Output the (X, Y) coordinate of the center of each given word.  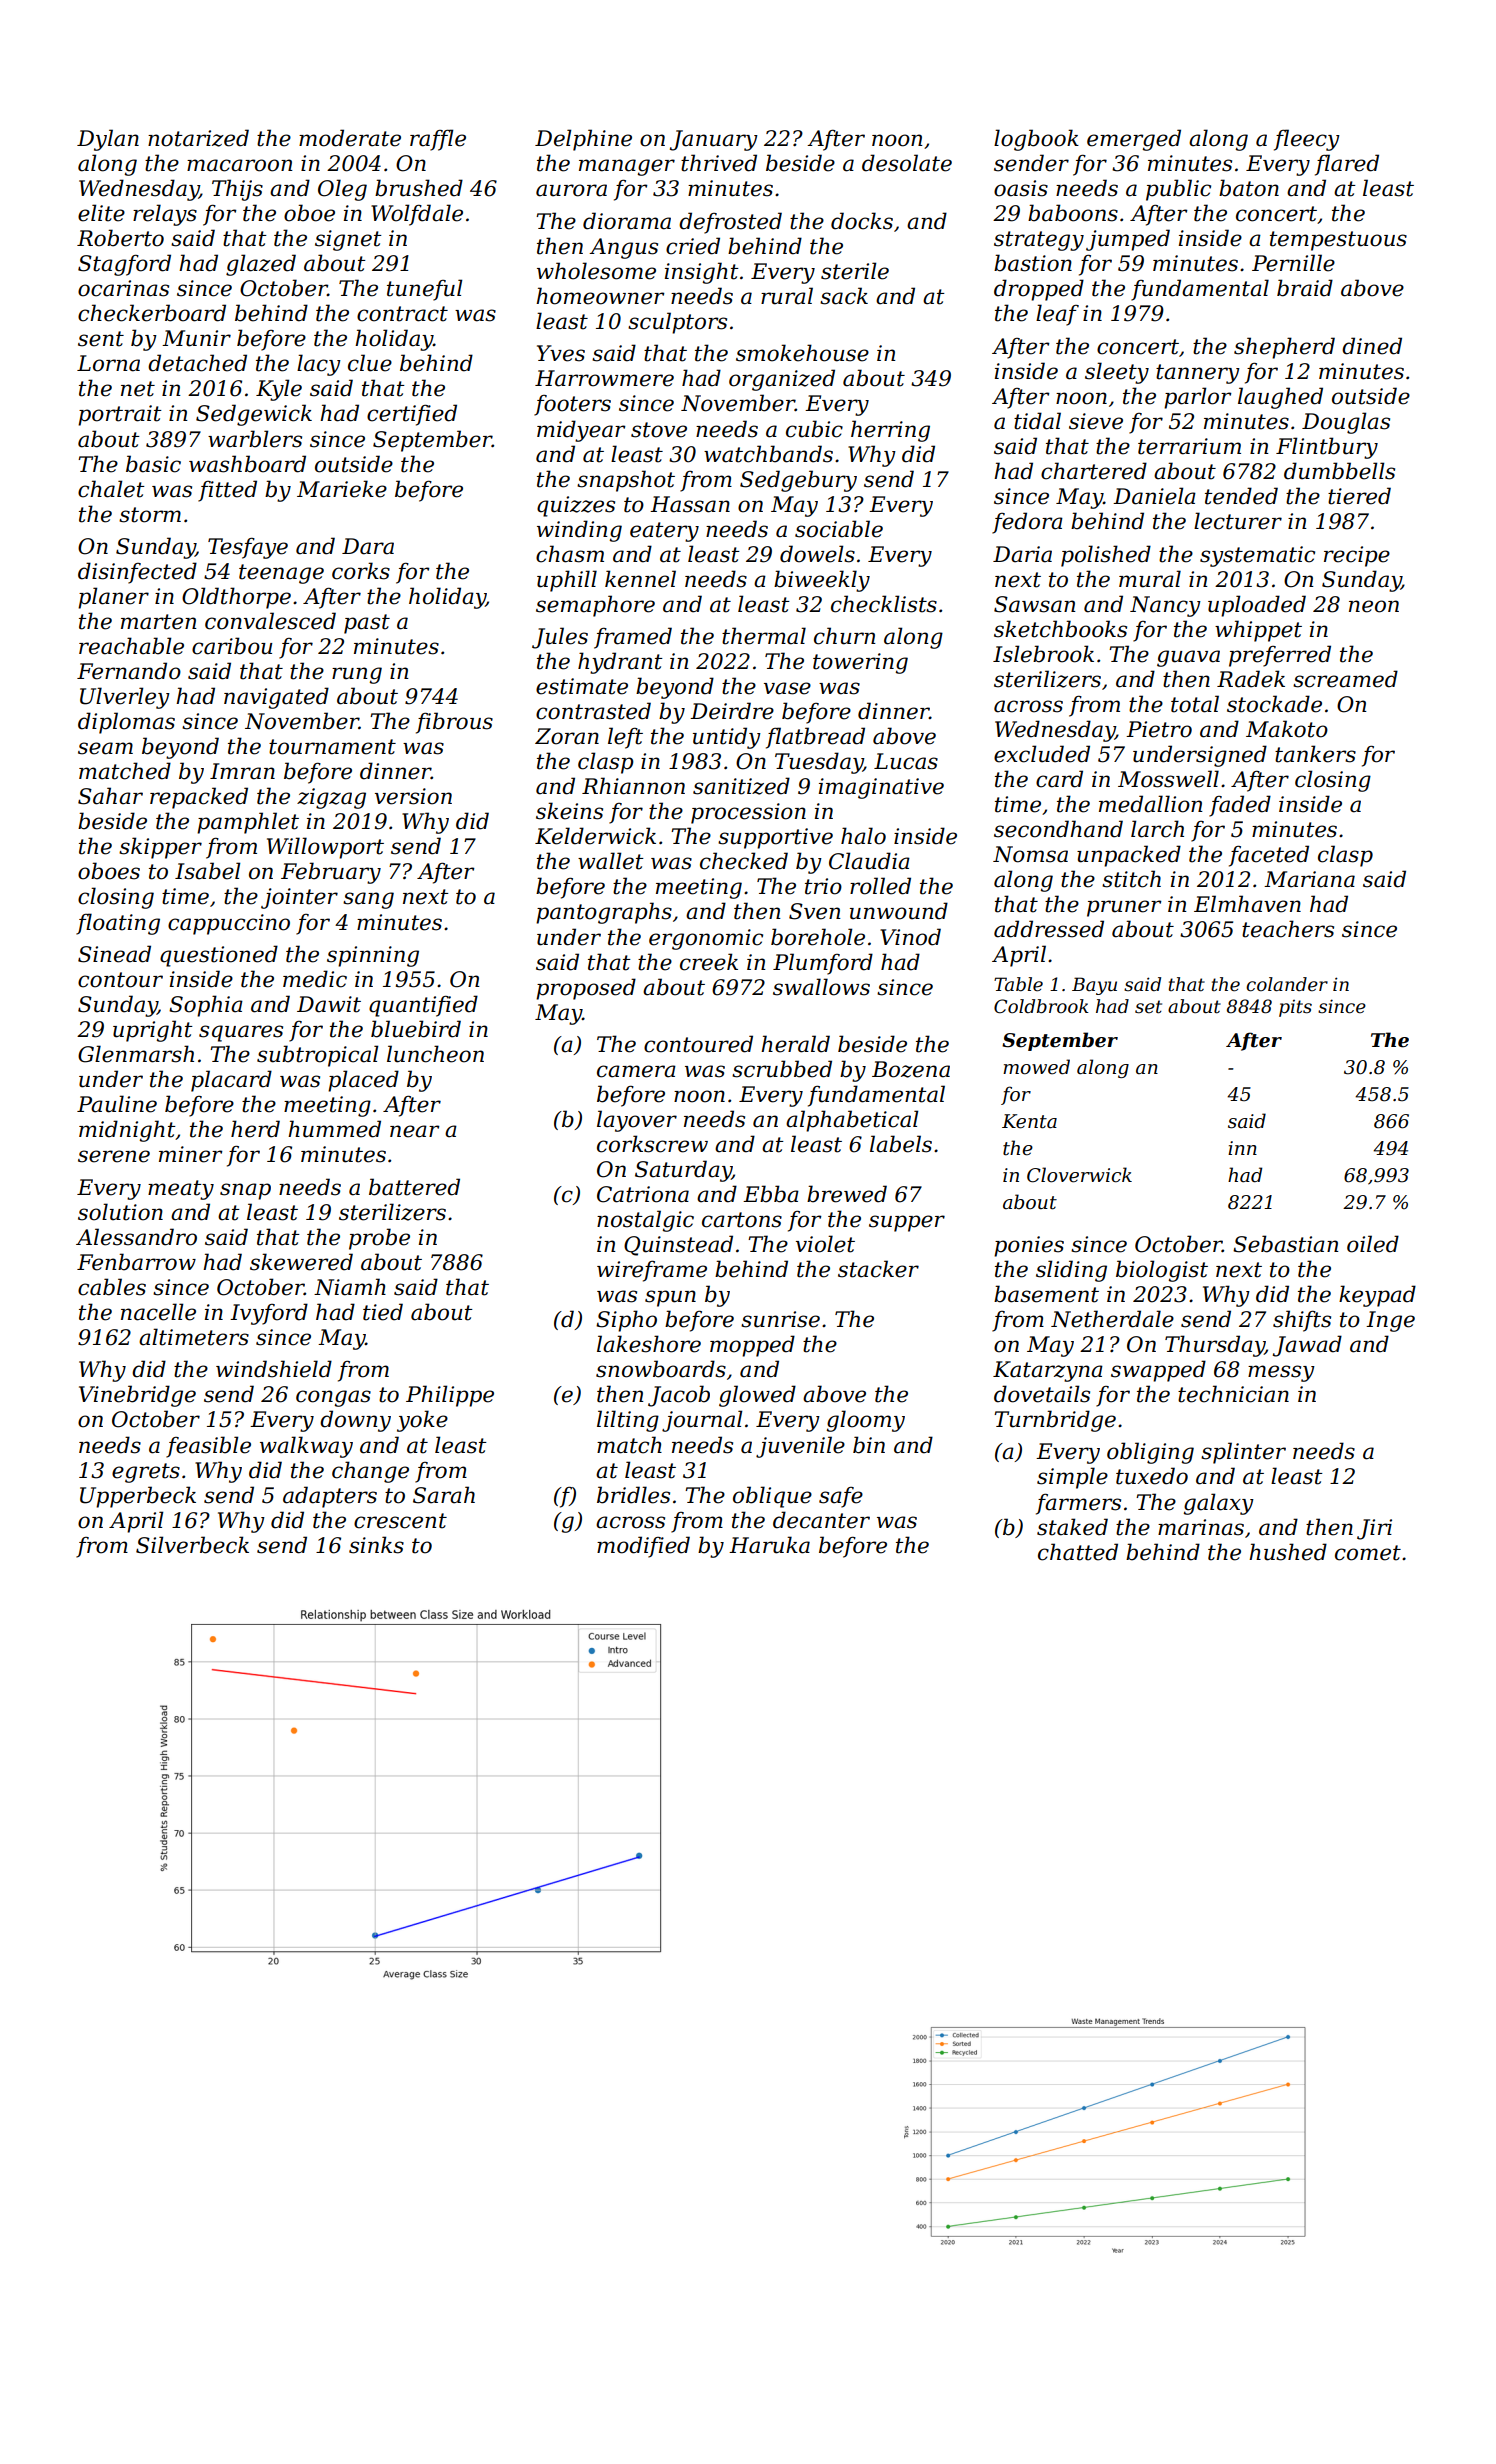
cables (112, 1287)
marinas (1201, 1527)
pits (1295, 1008)
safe (841, 1497)
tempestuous (1338, 241)
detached (197, 363)
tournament (332, 747)
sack (844, 296)
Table (1018, 984)
